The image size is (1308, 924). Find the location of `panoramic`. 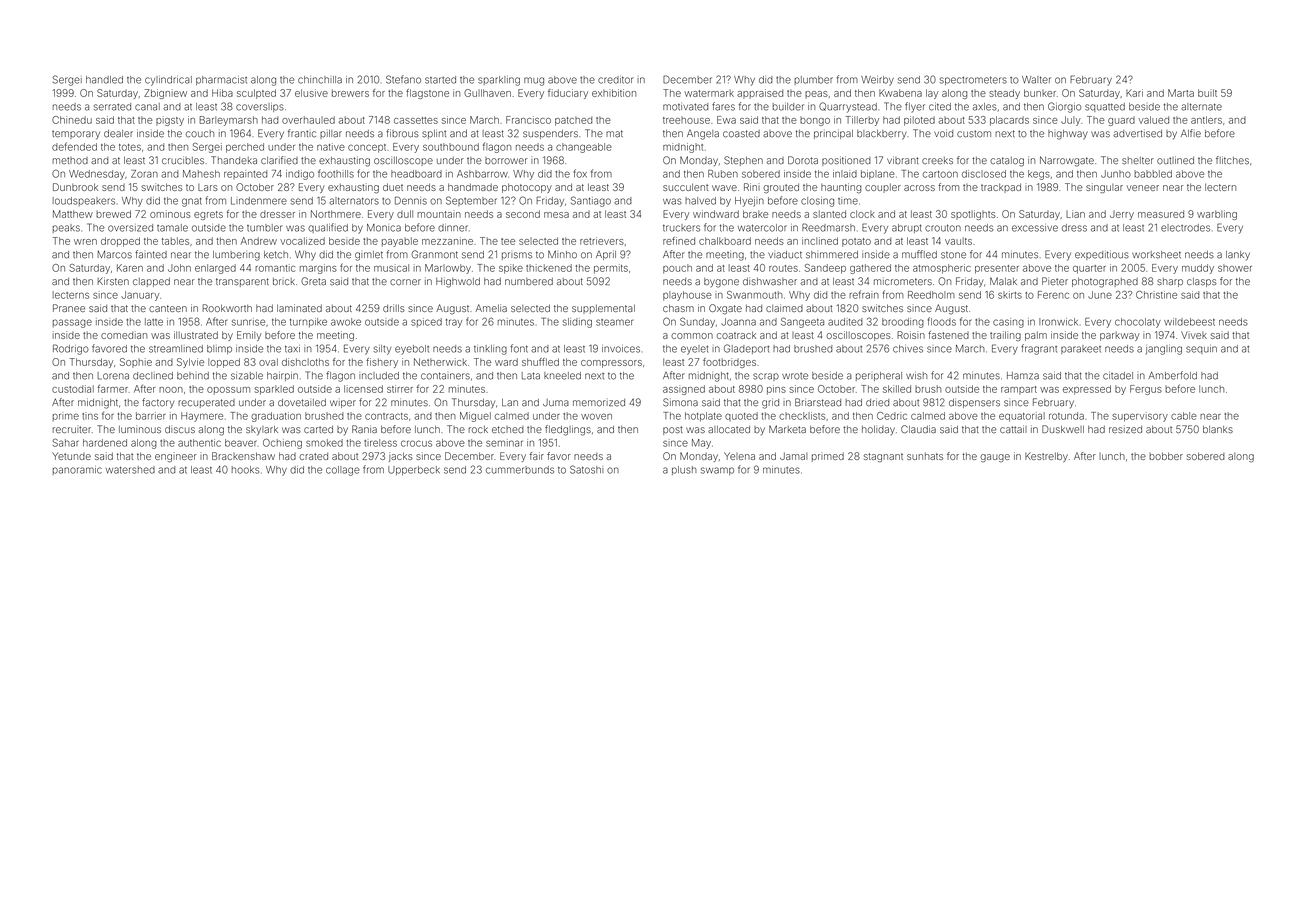

panoramic is located at coordinates (77, 470).
